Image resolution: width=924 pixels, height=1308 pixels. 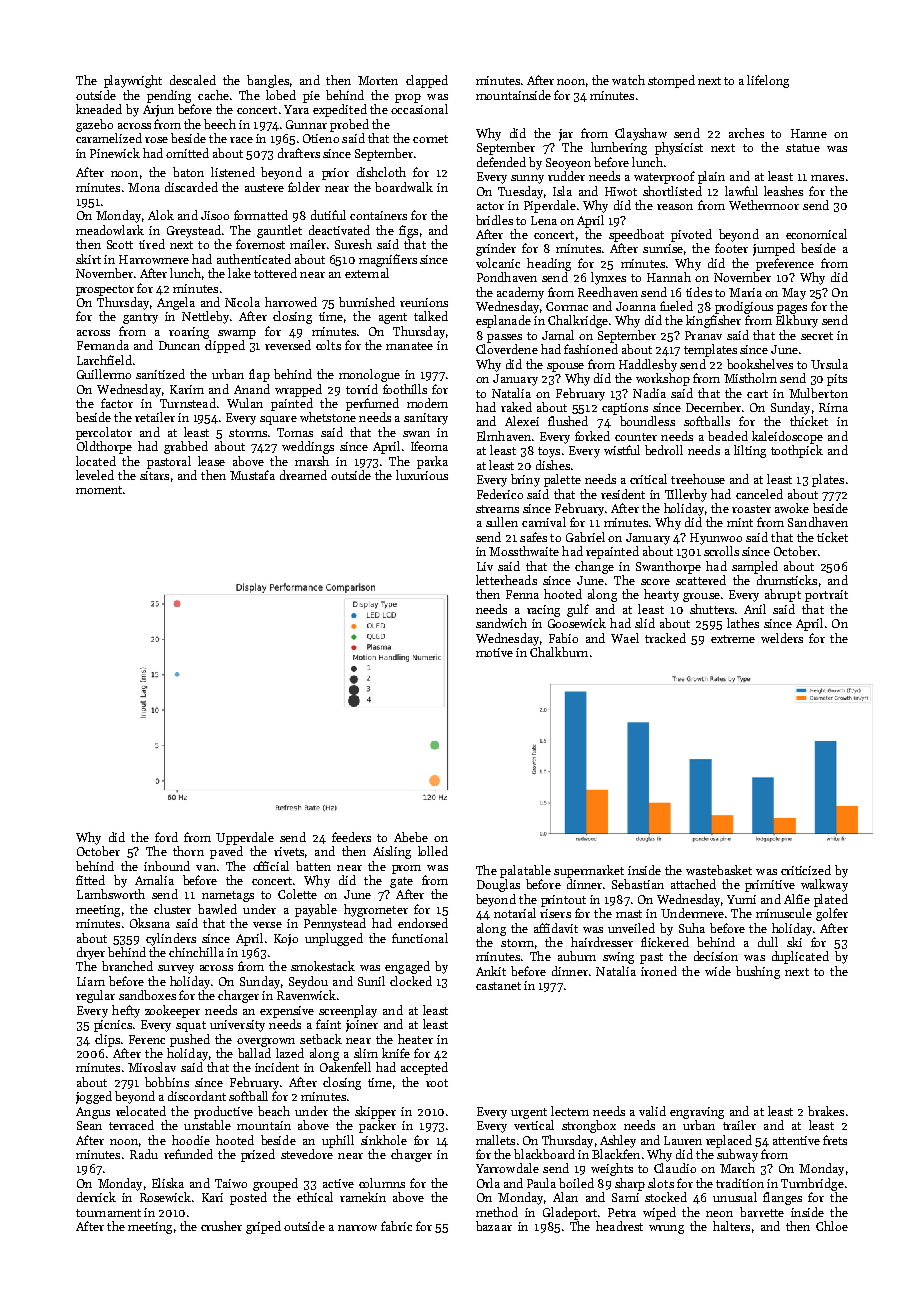 I want to click on descaled, so click(x=193, y=80).
